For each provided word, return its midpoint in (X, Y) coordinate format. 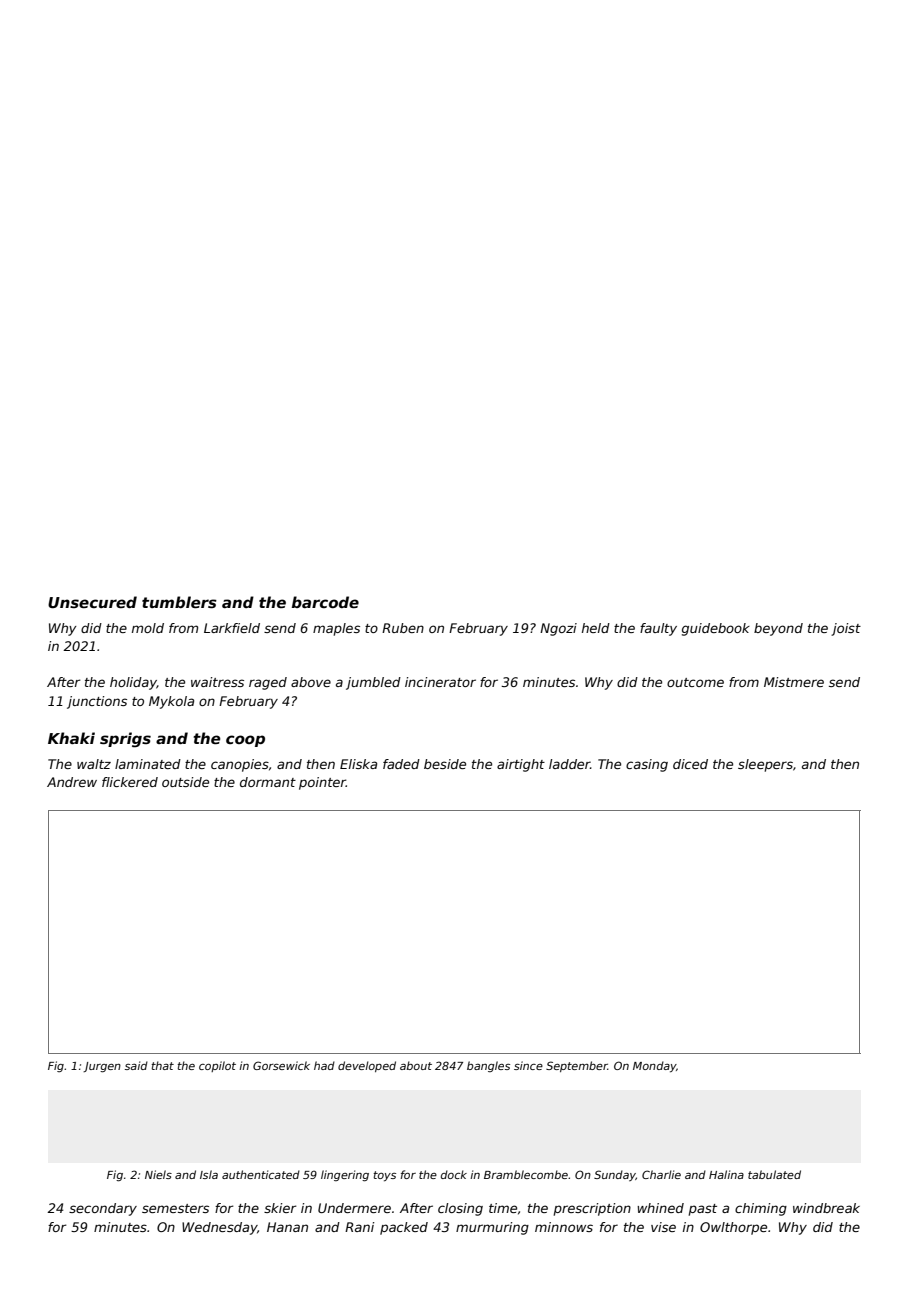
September (577, 1066)
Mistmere (794, 682)
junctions (97, 702)
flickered (130, 782)
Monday (654, 1066)
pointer (322, 783)
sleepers (765, 765)
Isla (209, 1174)
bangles (488, 1066)
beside (445, 764)
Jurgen (102, 1067)
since (528, 1065)
